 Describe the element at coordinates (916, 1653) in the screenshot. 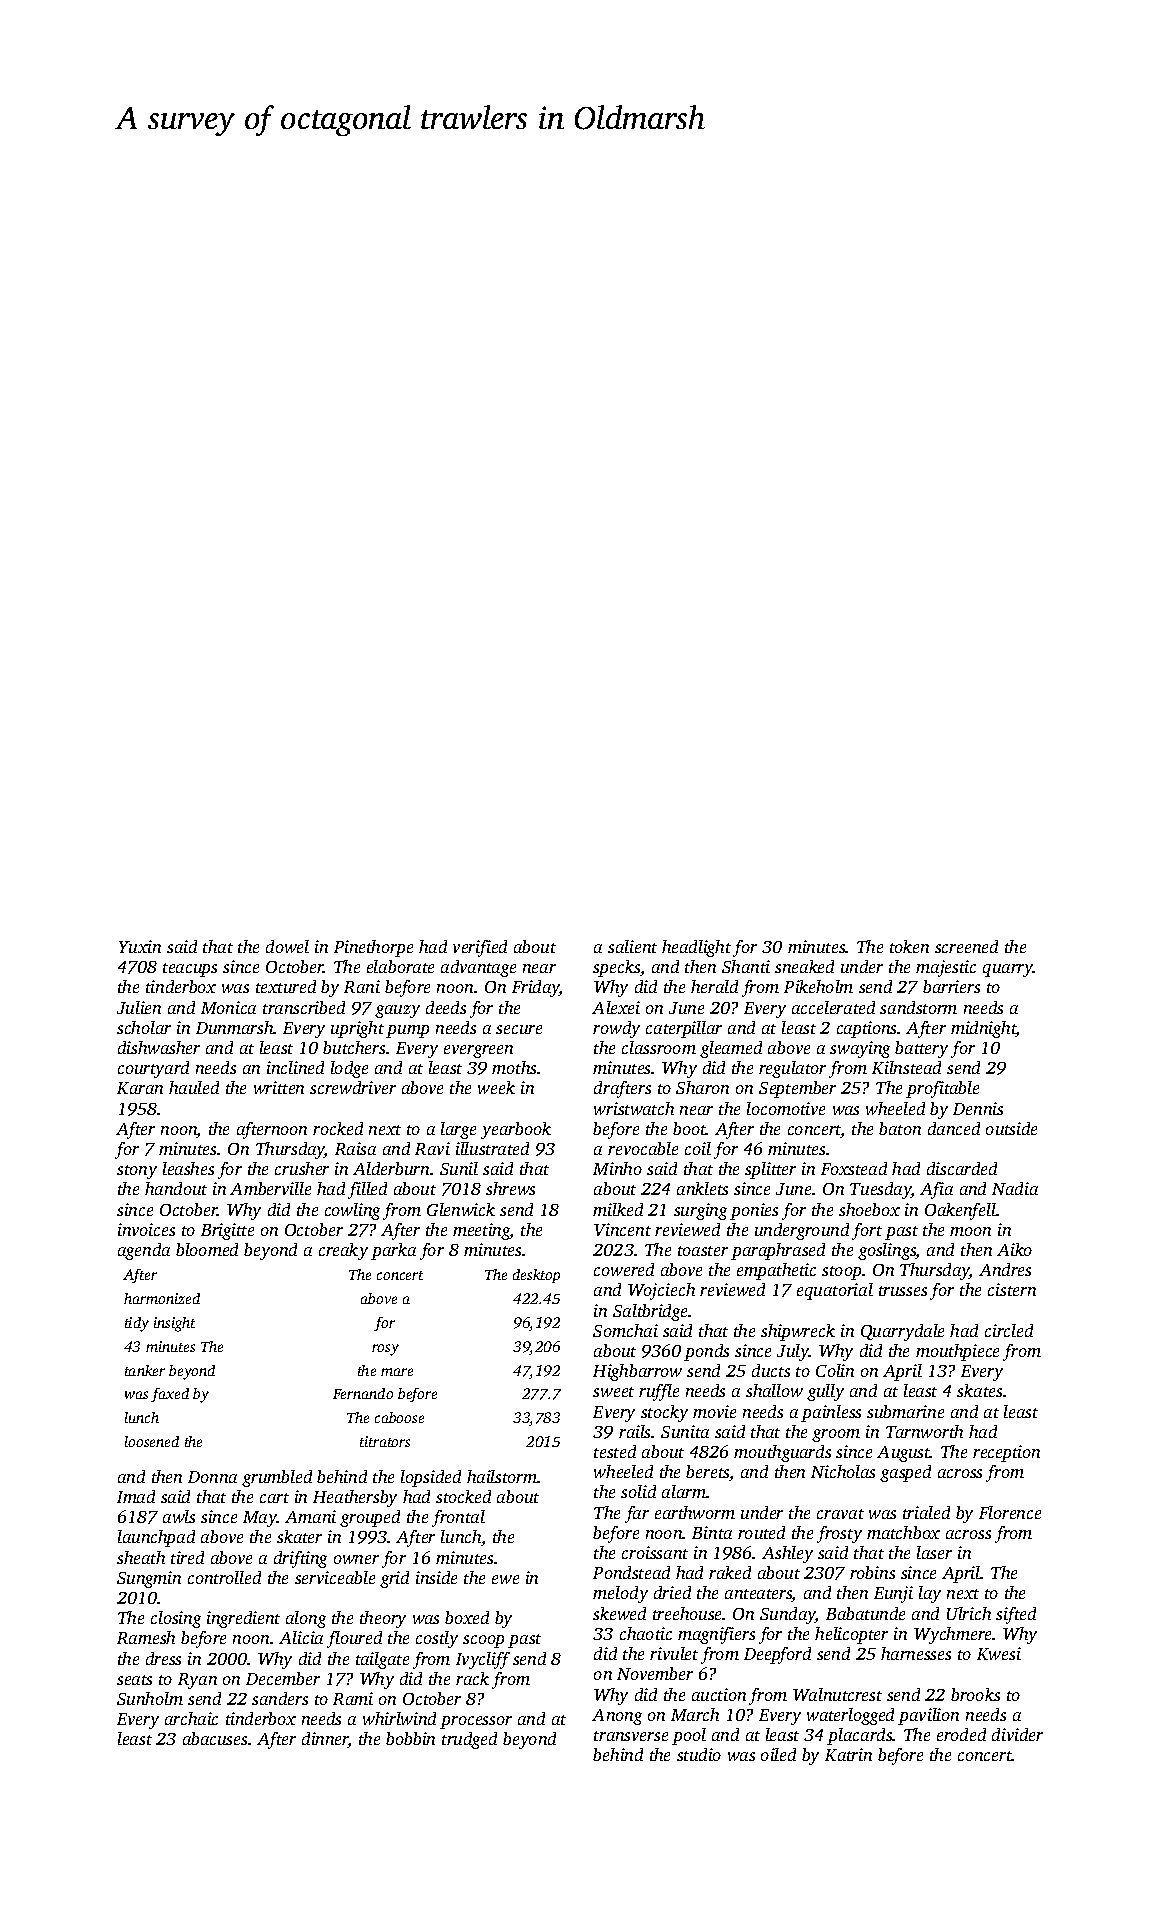

I see `harnesses` at that location.
